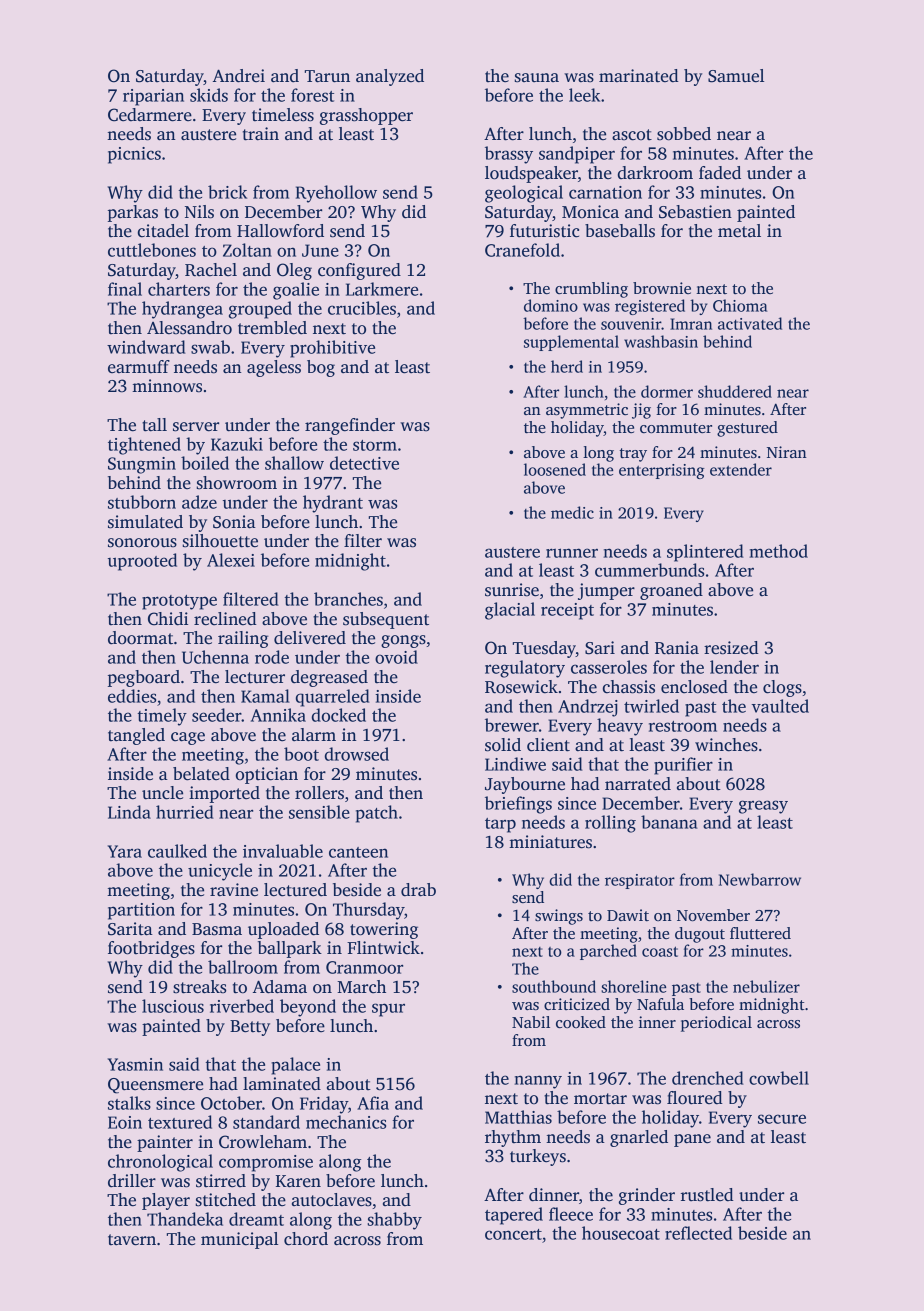  I want to click on tarp, so click(500, 825).
